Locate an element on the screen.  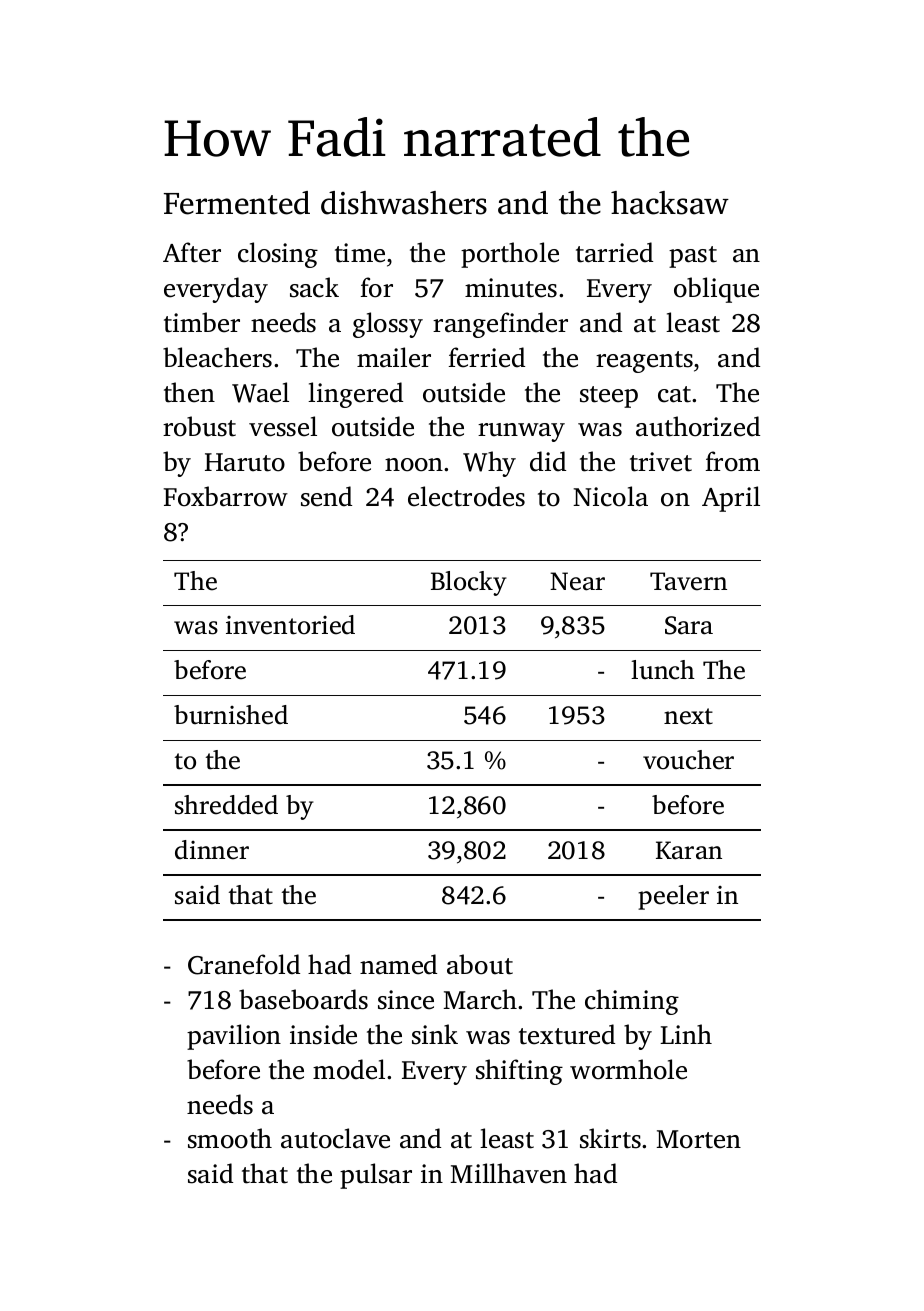
Tavern is located at coordinates (688, 581).
